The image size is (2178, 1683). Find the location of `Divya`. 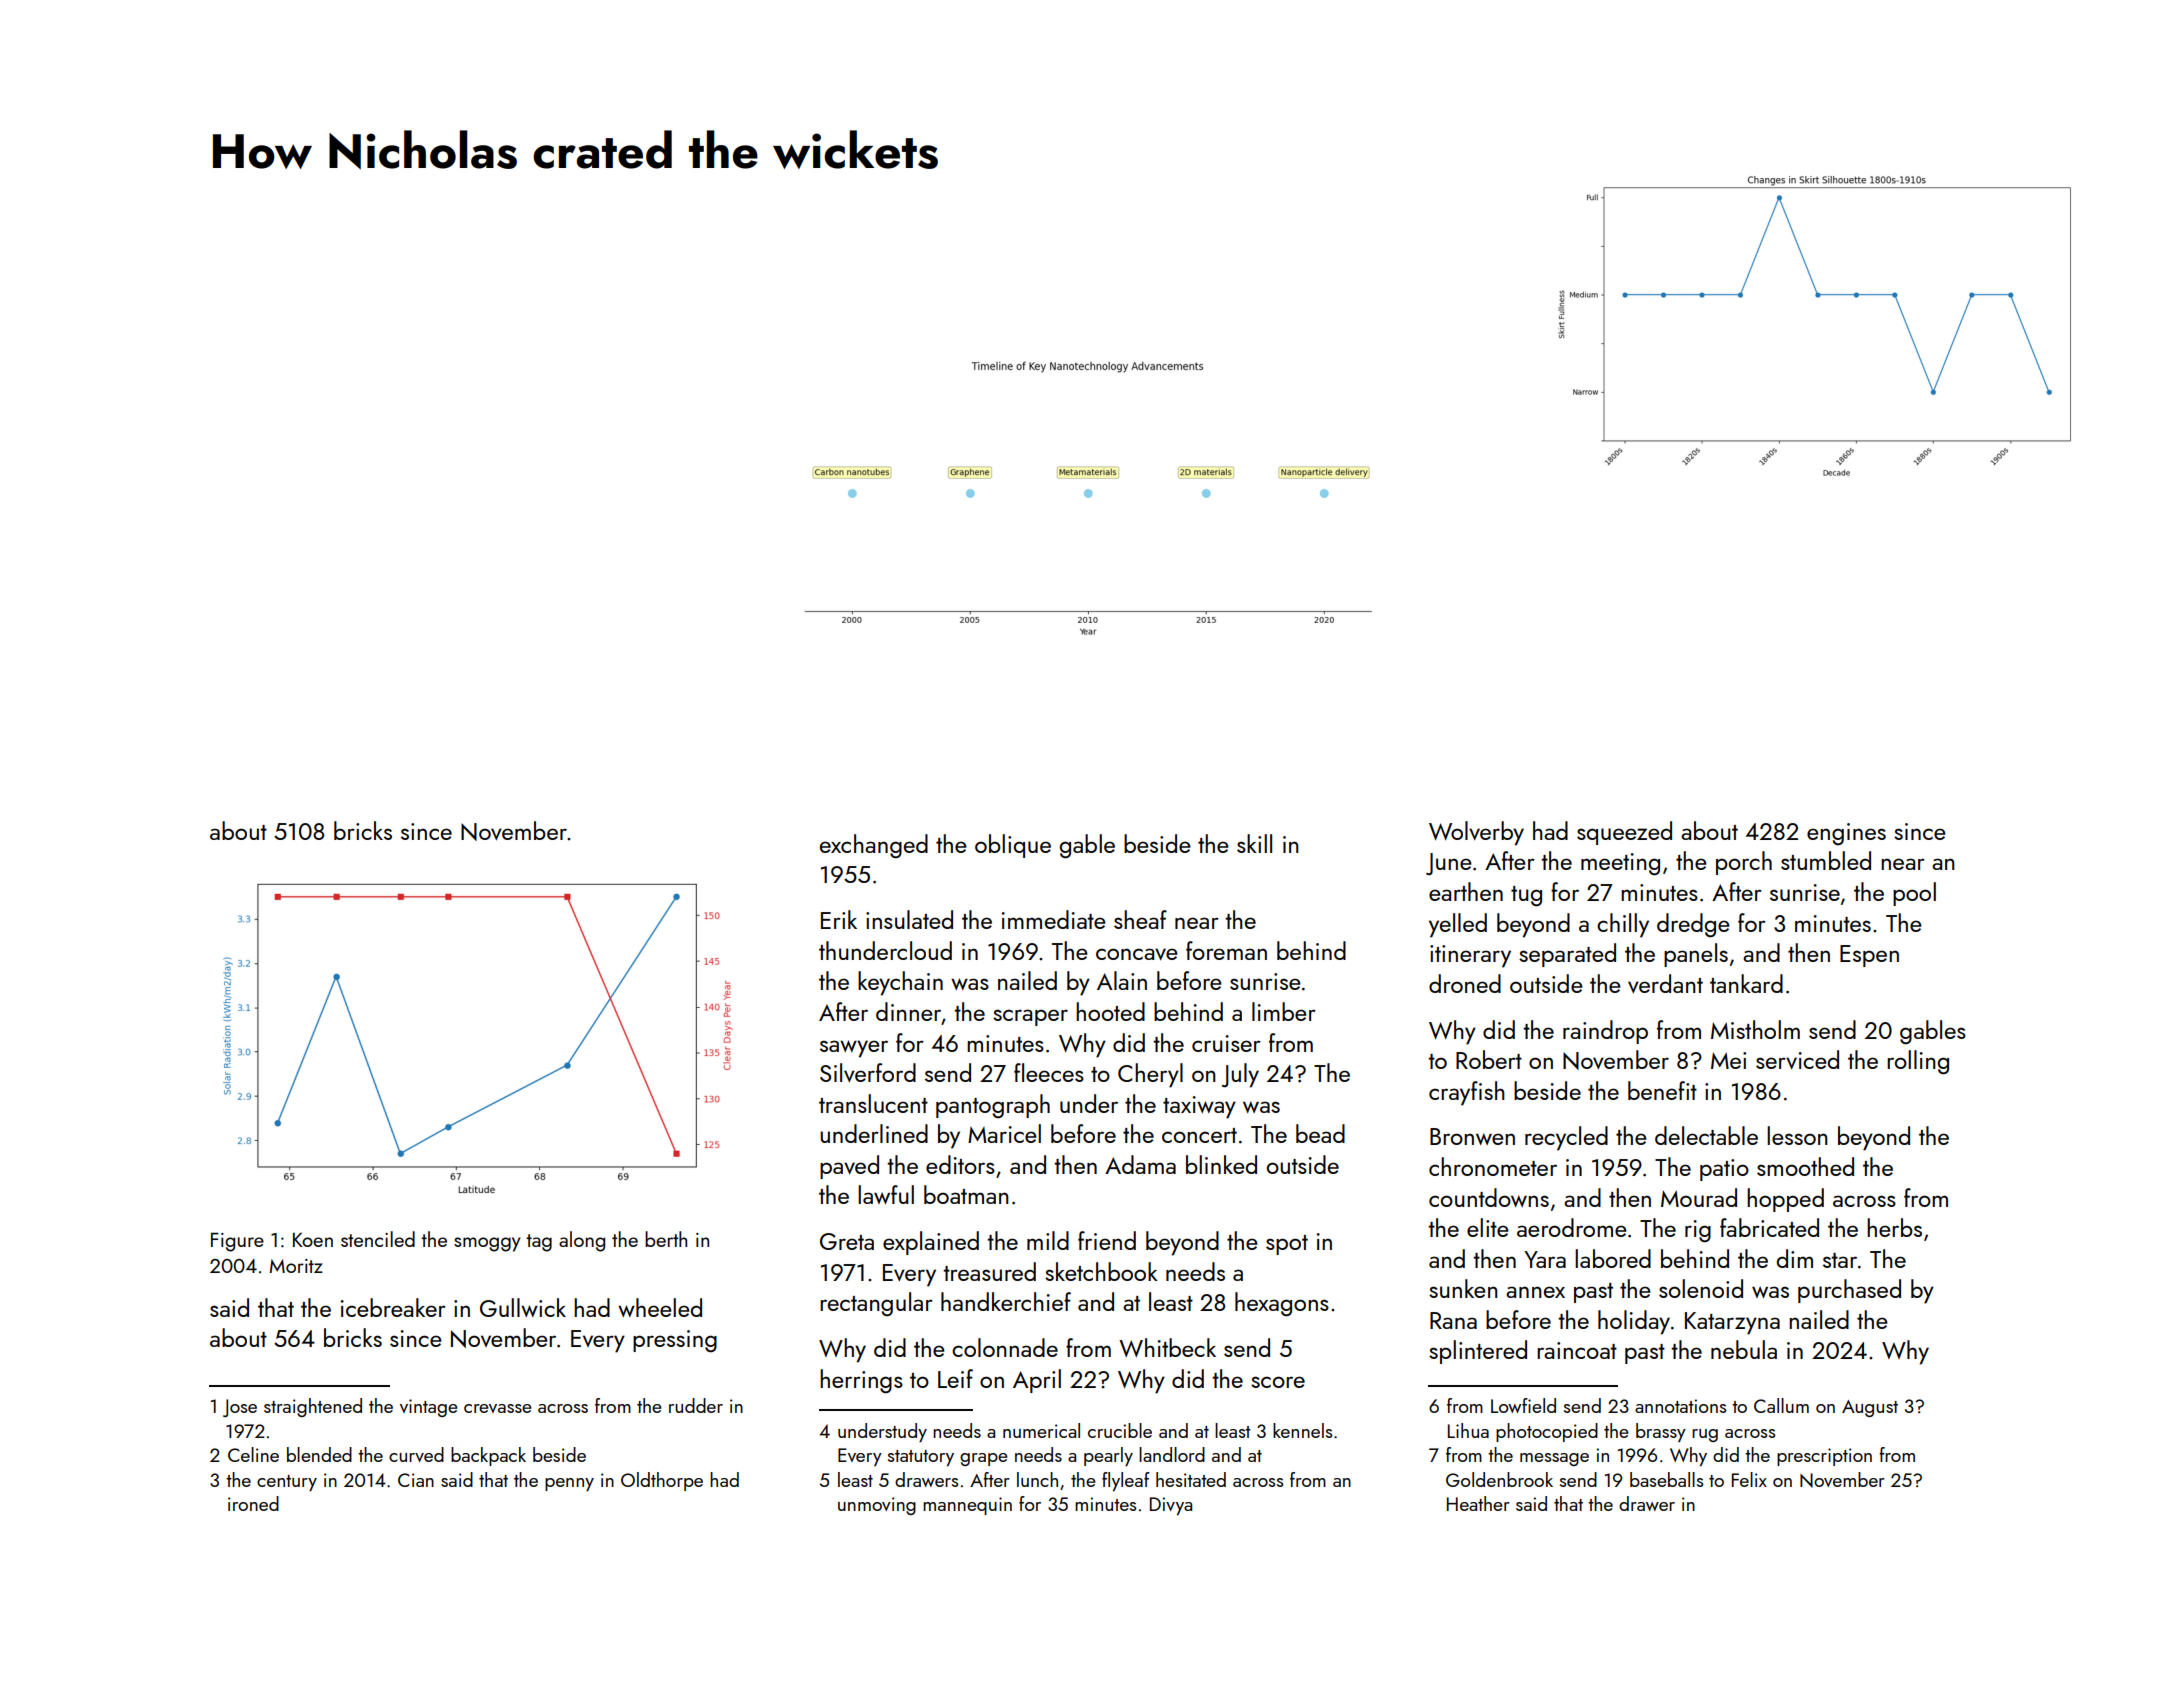

Divya is located at coordinates (1171, 1506).
